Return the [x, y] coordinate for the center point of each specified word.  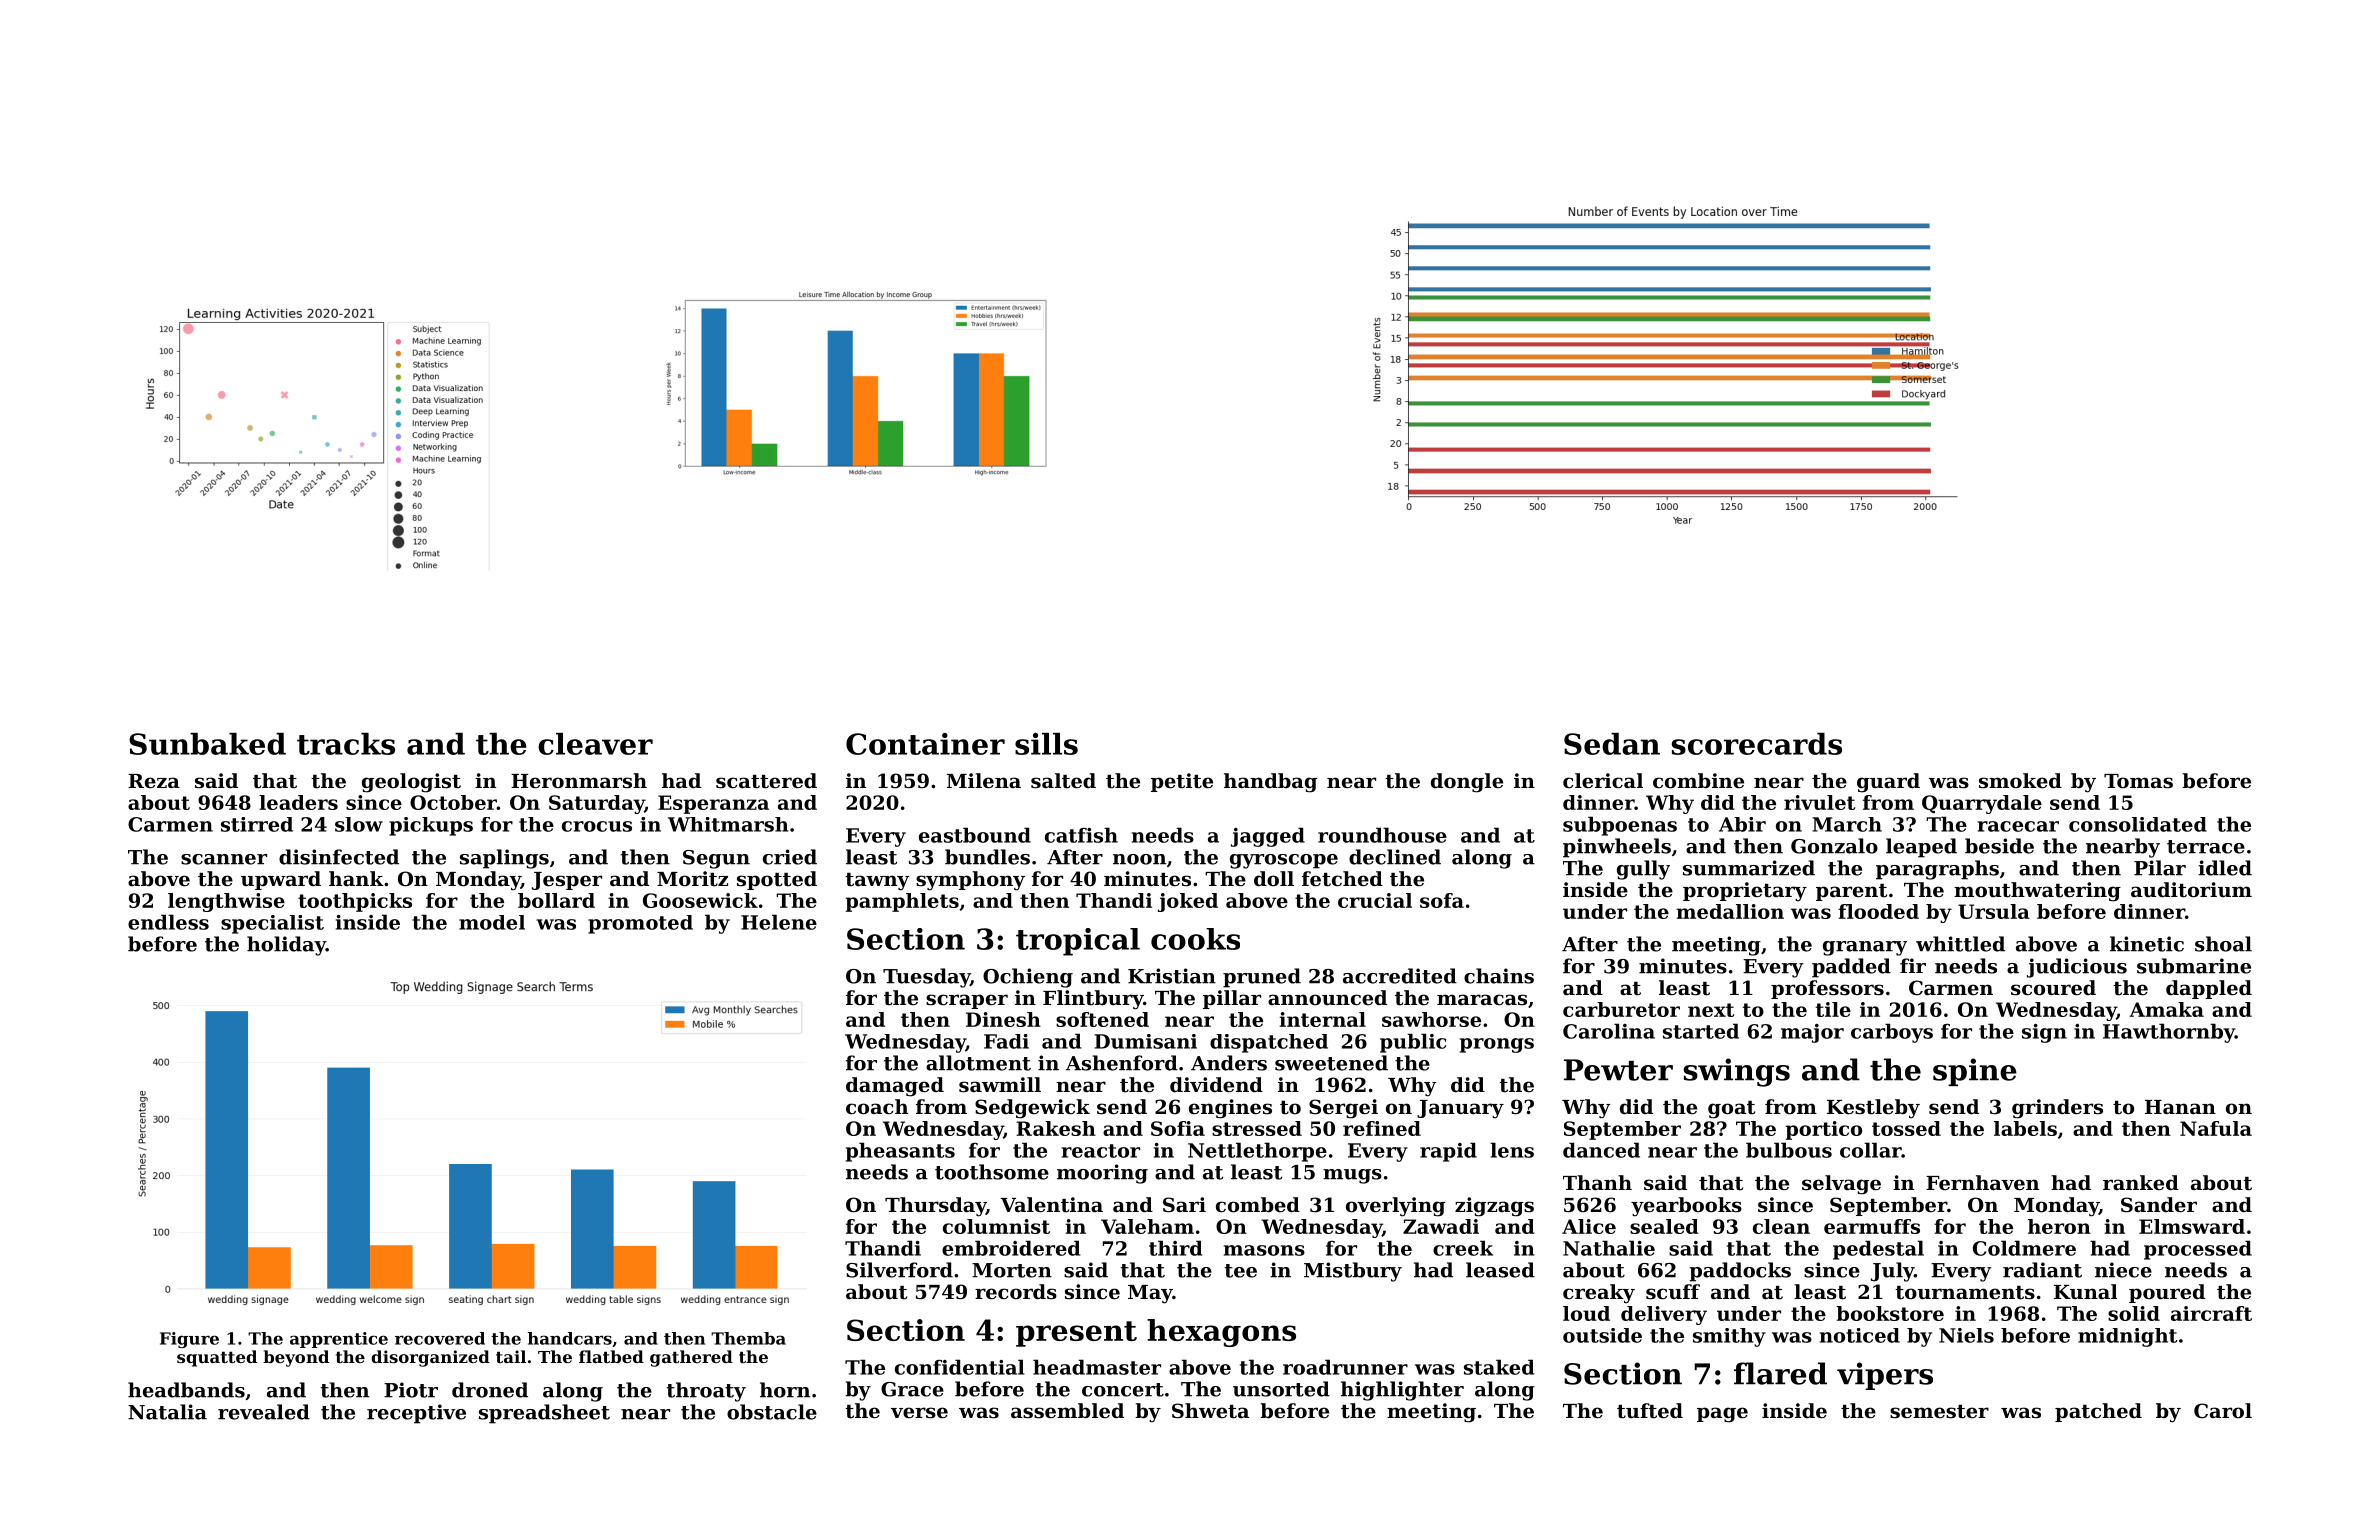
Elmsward [2192, 1226]
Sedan [1612, 744]
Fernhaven [1982, 1183]
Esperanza [713, 804]
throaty [706, 1392]
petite [1182, 782]
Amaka [2166, 1009]
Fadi [1006, 1041]
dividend [1216, 1085]
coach [877, 1107]
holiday [286, 946]
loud [1586, 1313]
